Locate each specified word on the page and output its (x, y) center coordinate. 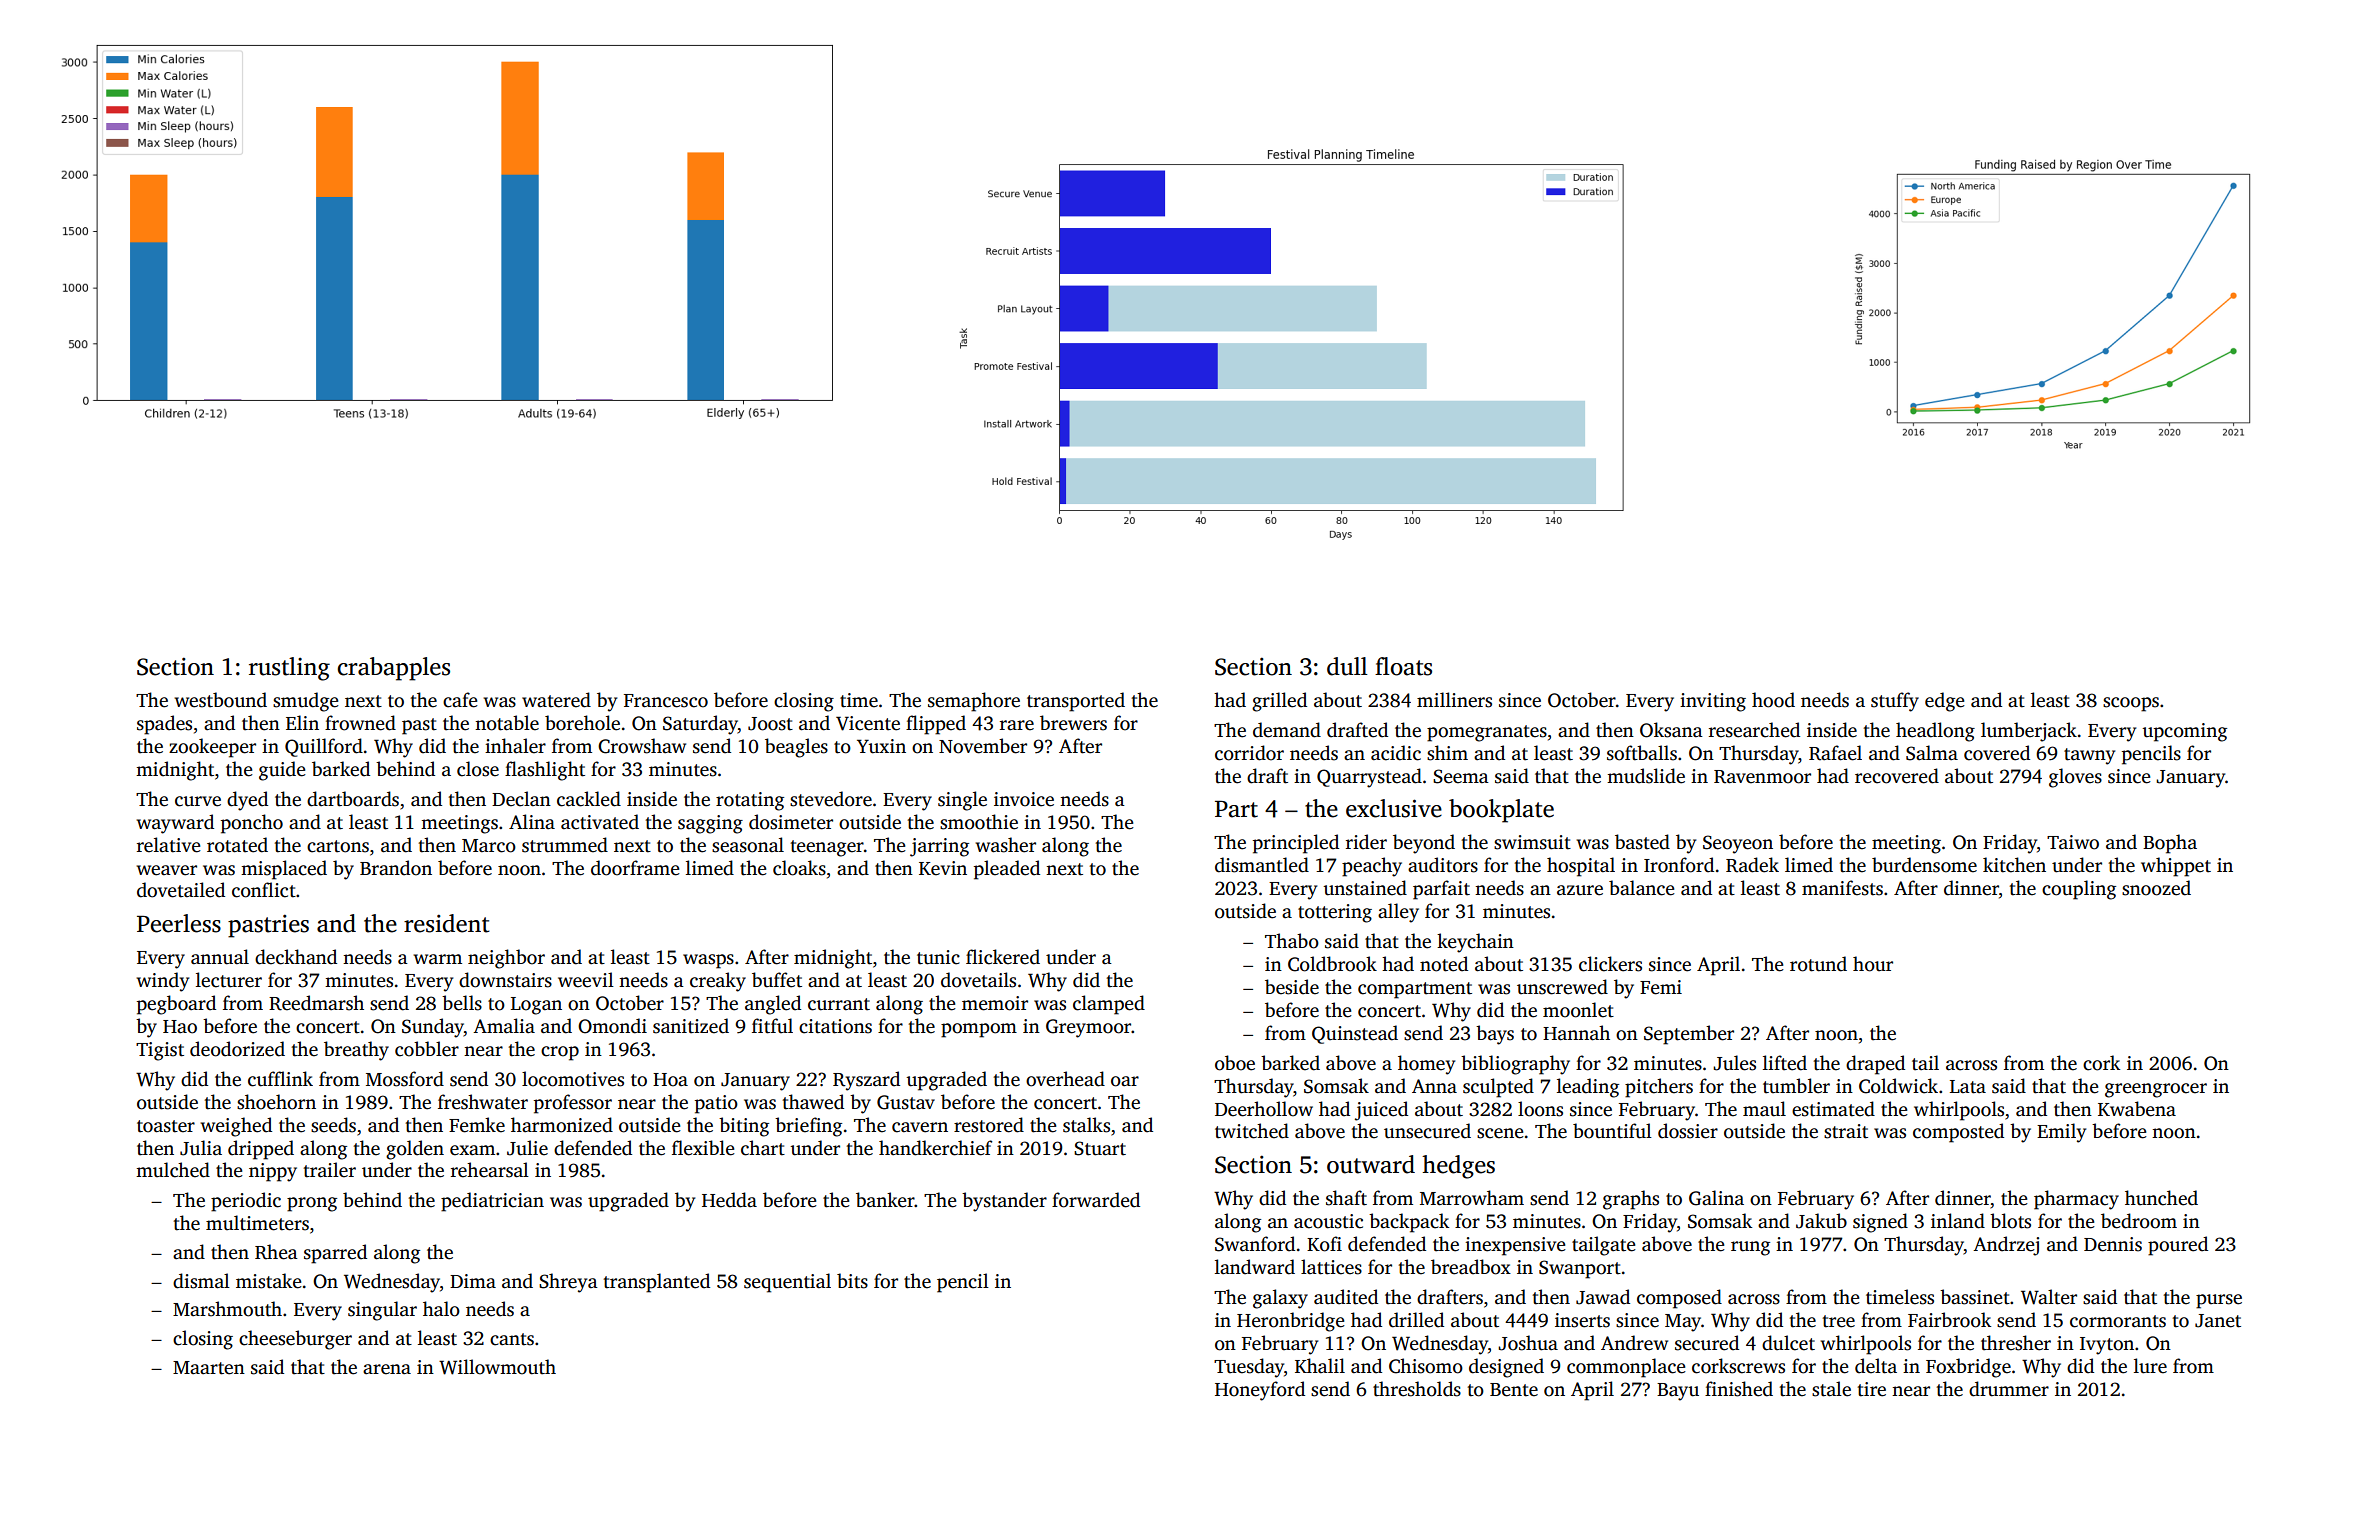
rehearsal (490, 1170)
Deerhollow (1264, 1109)
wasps (708, 961)
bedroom (2139, 1221)
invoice (1024, 799)
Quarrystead (1369, 778)
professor (573, 1104)
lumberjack (2029, 732)
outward (1371, 1164)
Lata (1968, 1087)
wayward (175, 824)
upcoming (2184, 732)
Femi (1661, 987)
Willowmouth (497, 1367)
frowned (360, 723)
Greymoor (1088, 1028)
